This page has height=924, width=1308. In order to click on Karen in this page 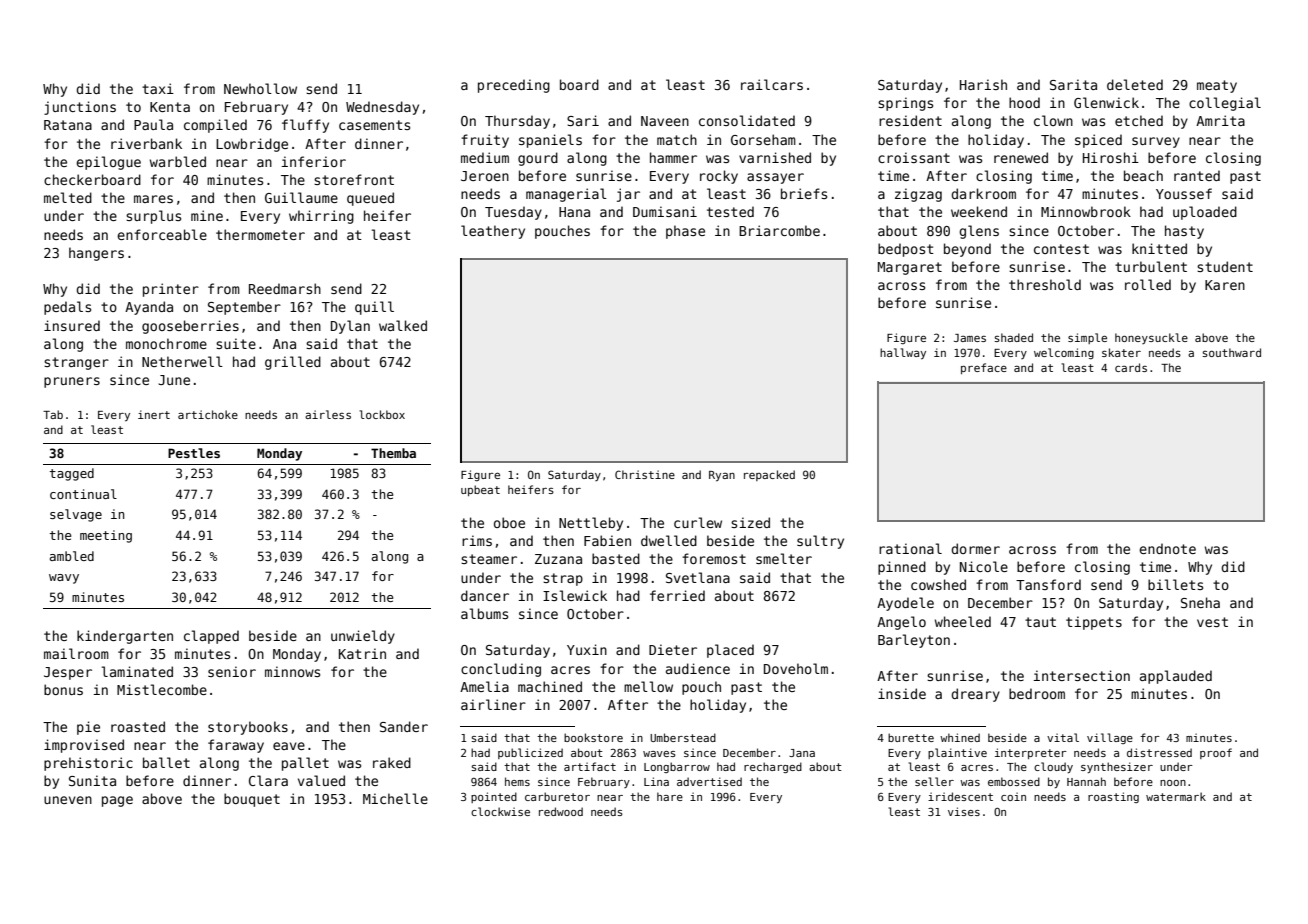, I will do `click(1225, 285)`.
